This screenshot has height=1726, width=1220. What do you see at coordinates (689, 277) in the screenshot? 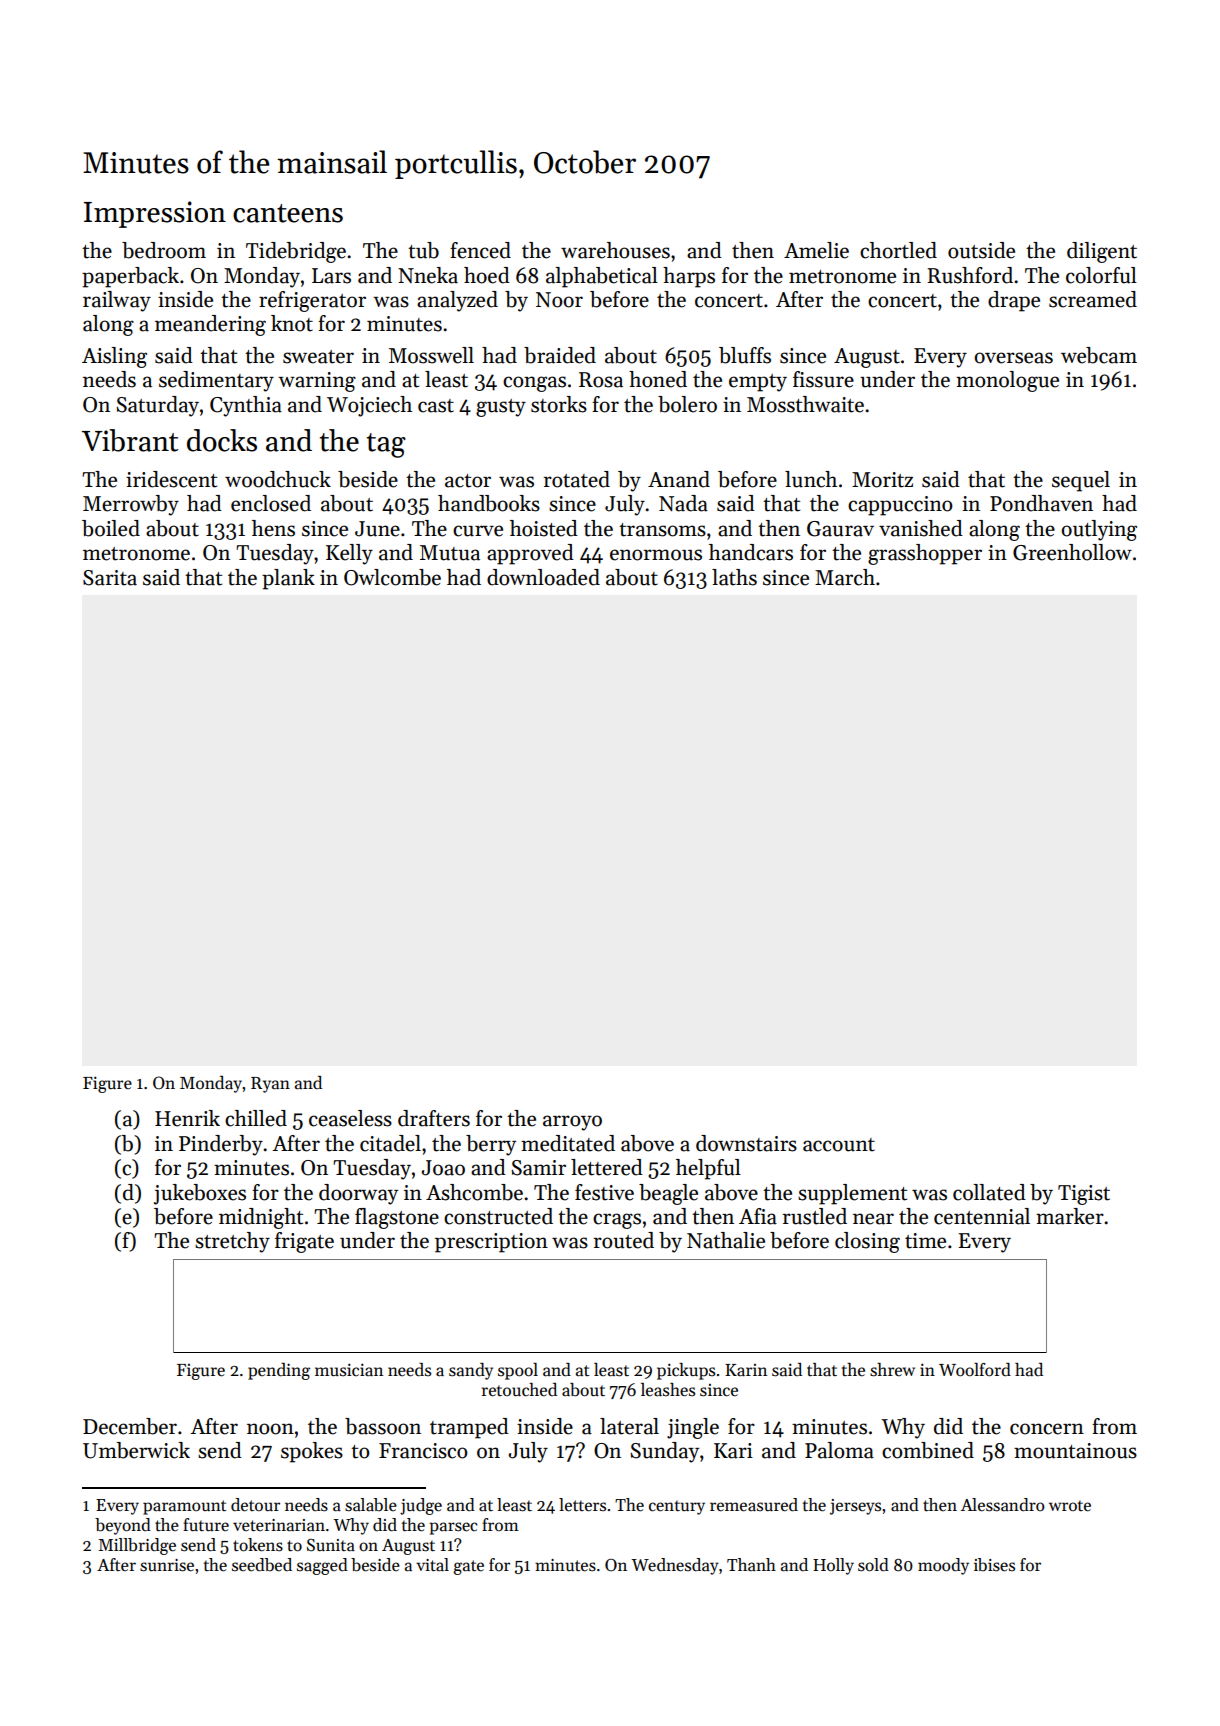
I see `harps` at bounding box center [689, 277].
